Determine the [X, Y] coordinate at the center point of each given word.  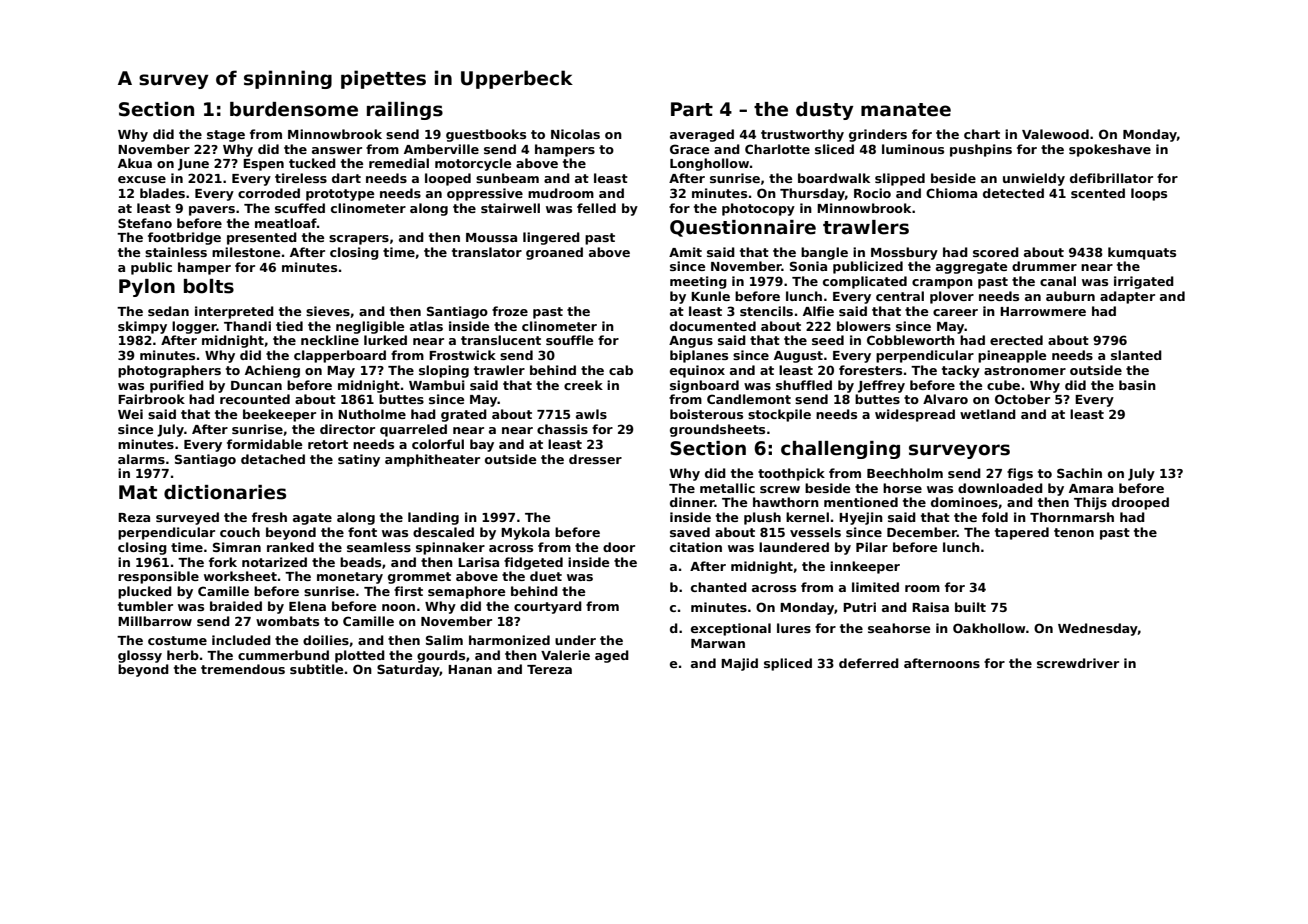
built [970, 607]
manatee [906, 110]
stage [226, 136]
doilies [326, 640]
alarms [141, 459]
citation [696, 547]
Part [692, 109]
